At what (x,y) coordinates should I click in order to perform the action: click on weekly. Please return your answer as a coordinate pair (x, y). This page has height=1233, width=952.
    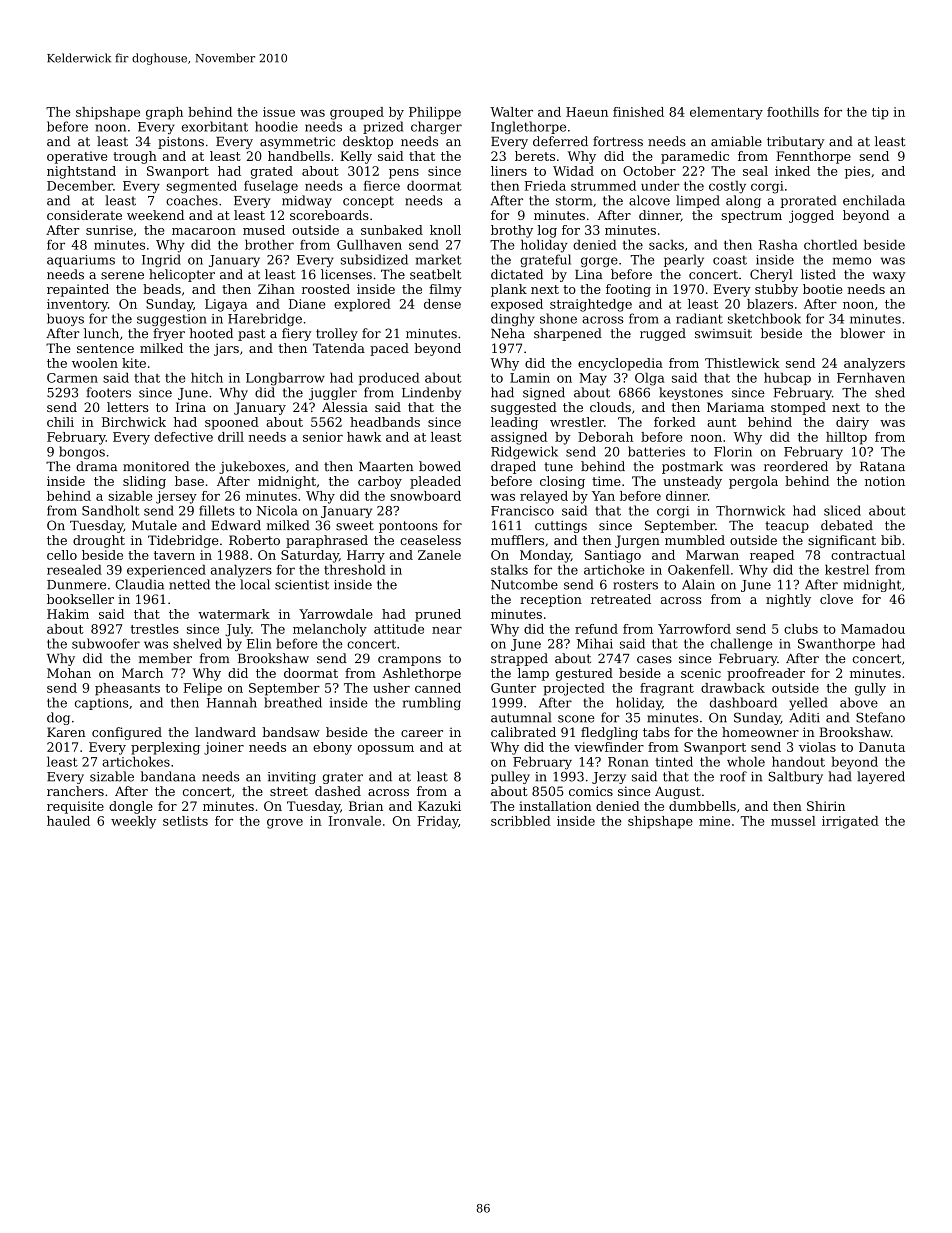
    Looking at the image, I should click on (133, 822).
